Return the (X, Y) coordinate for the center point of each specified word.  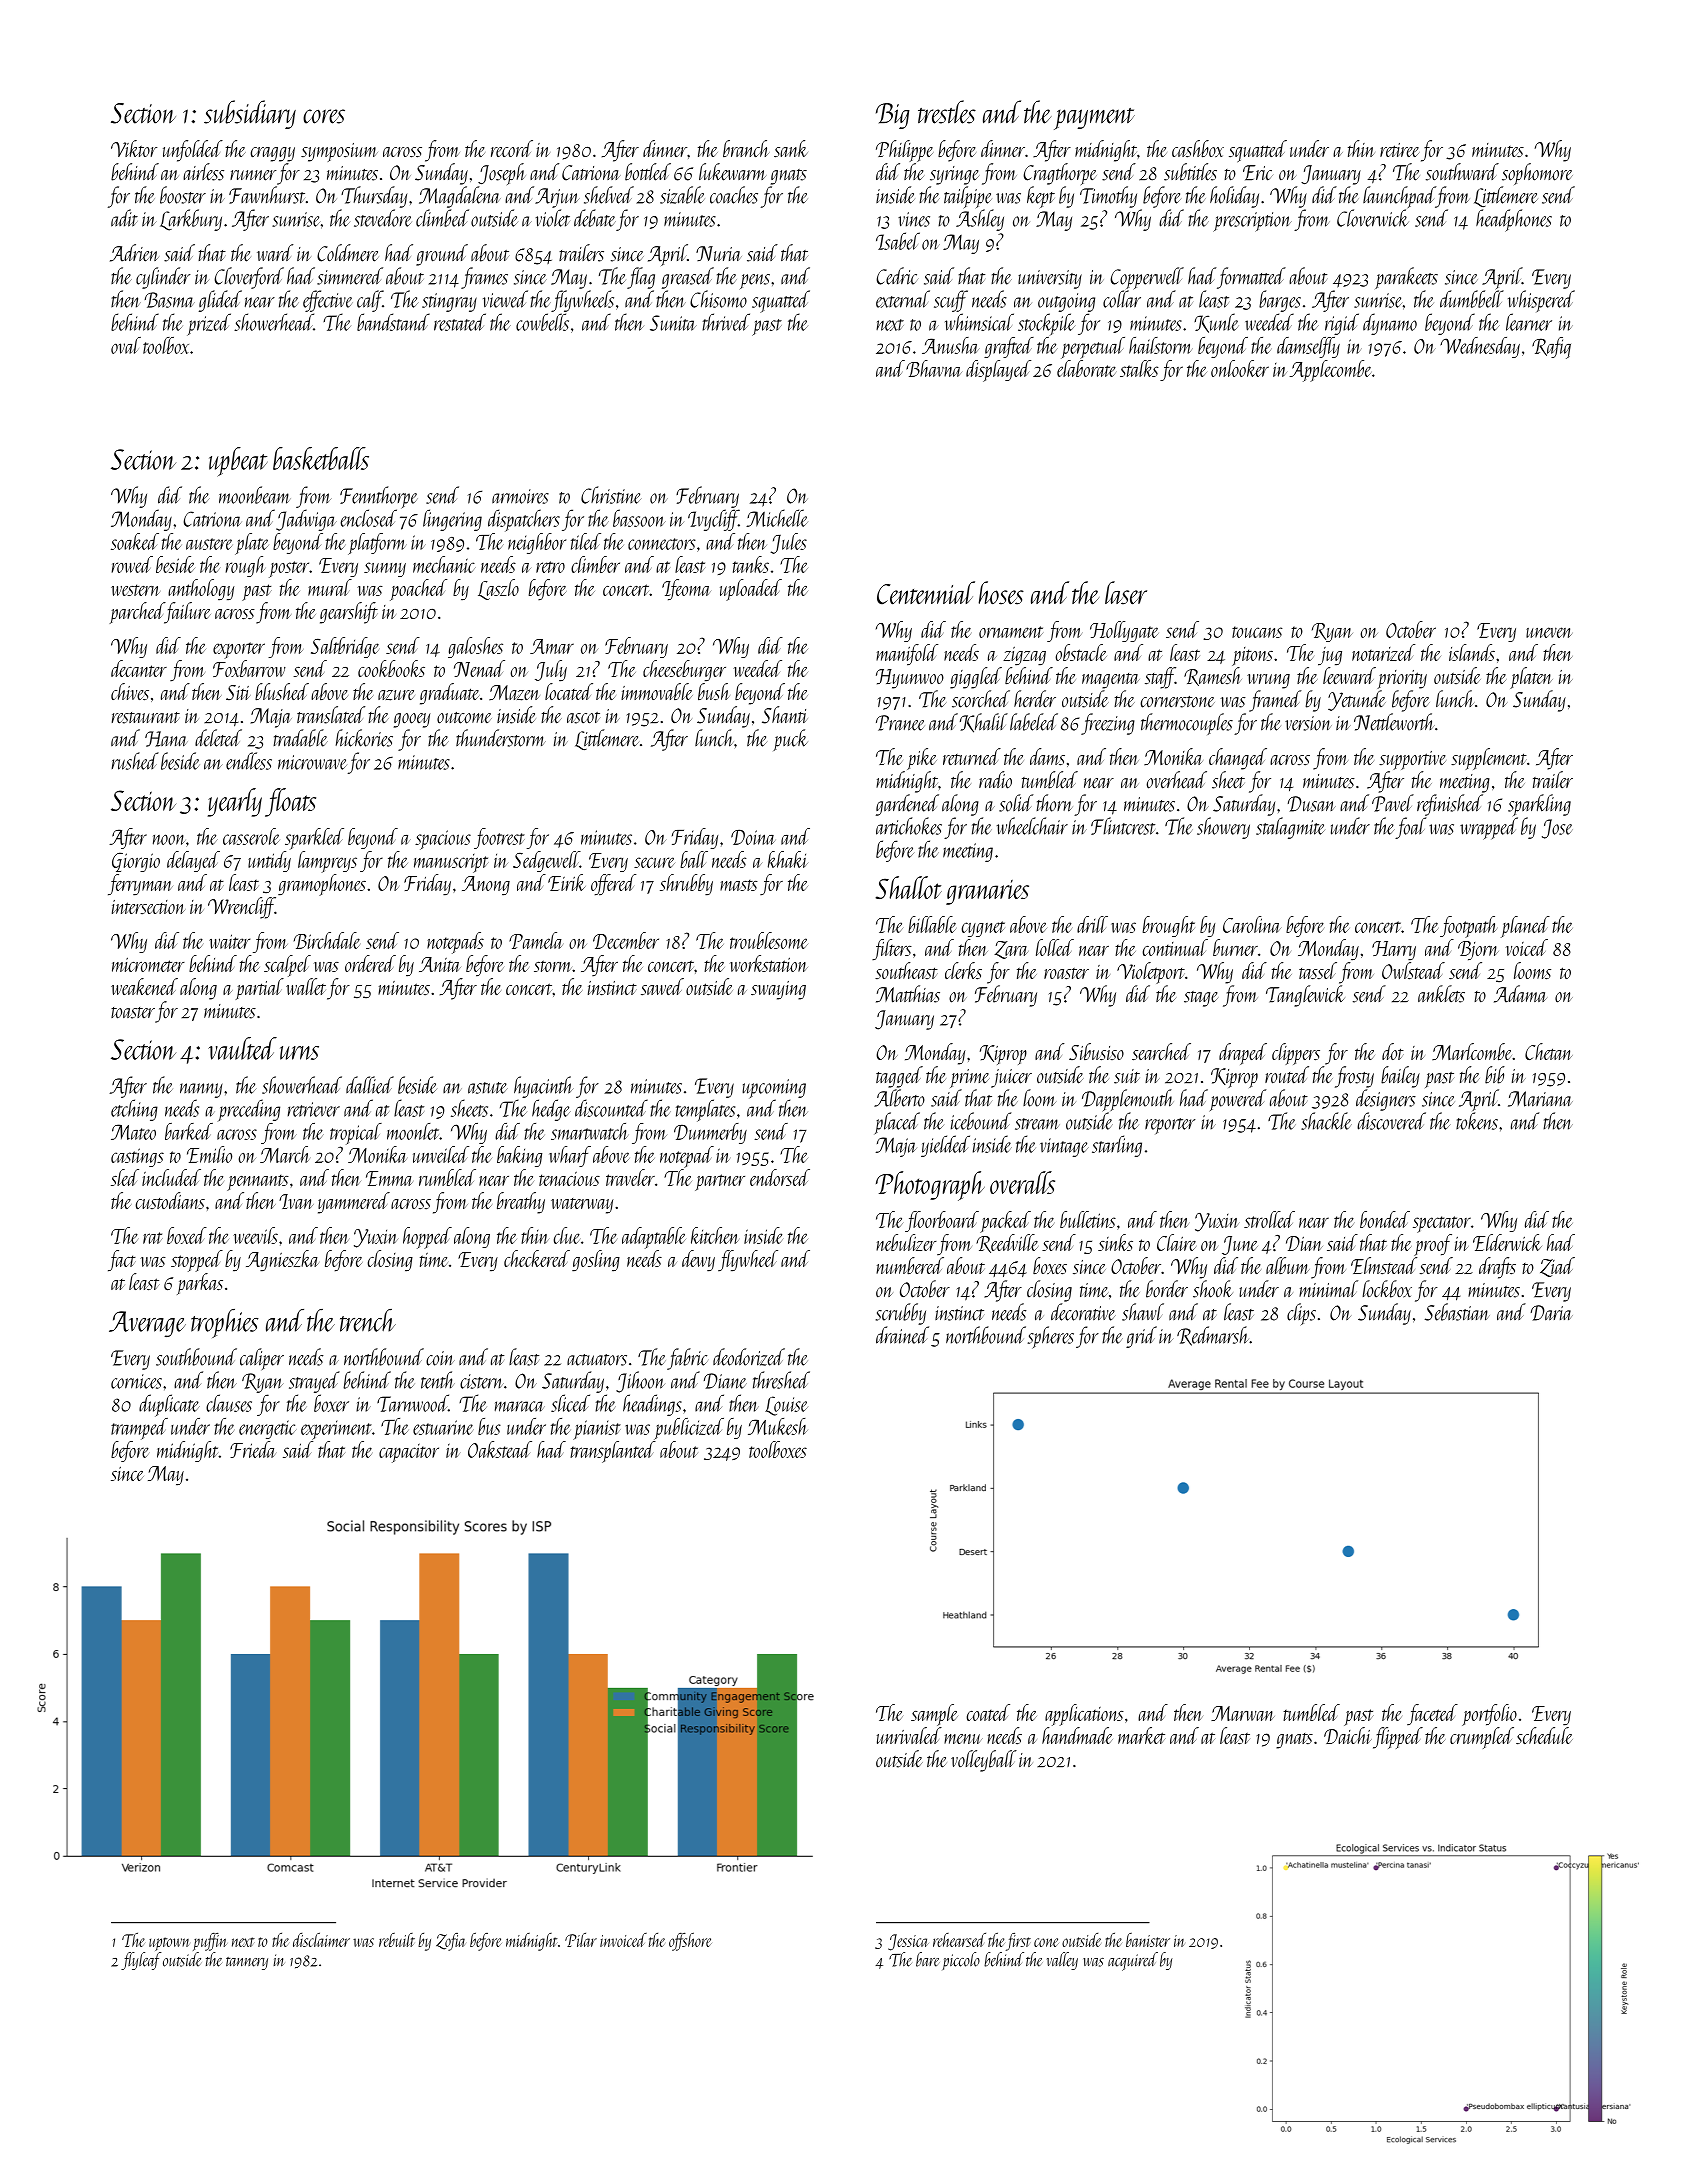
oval (126, 345)
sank (791, 149)
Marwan (1243, 1713)
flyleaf (141, 1961)
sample (934, 1715)
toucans (1257, 632)
